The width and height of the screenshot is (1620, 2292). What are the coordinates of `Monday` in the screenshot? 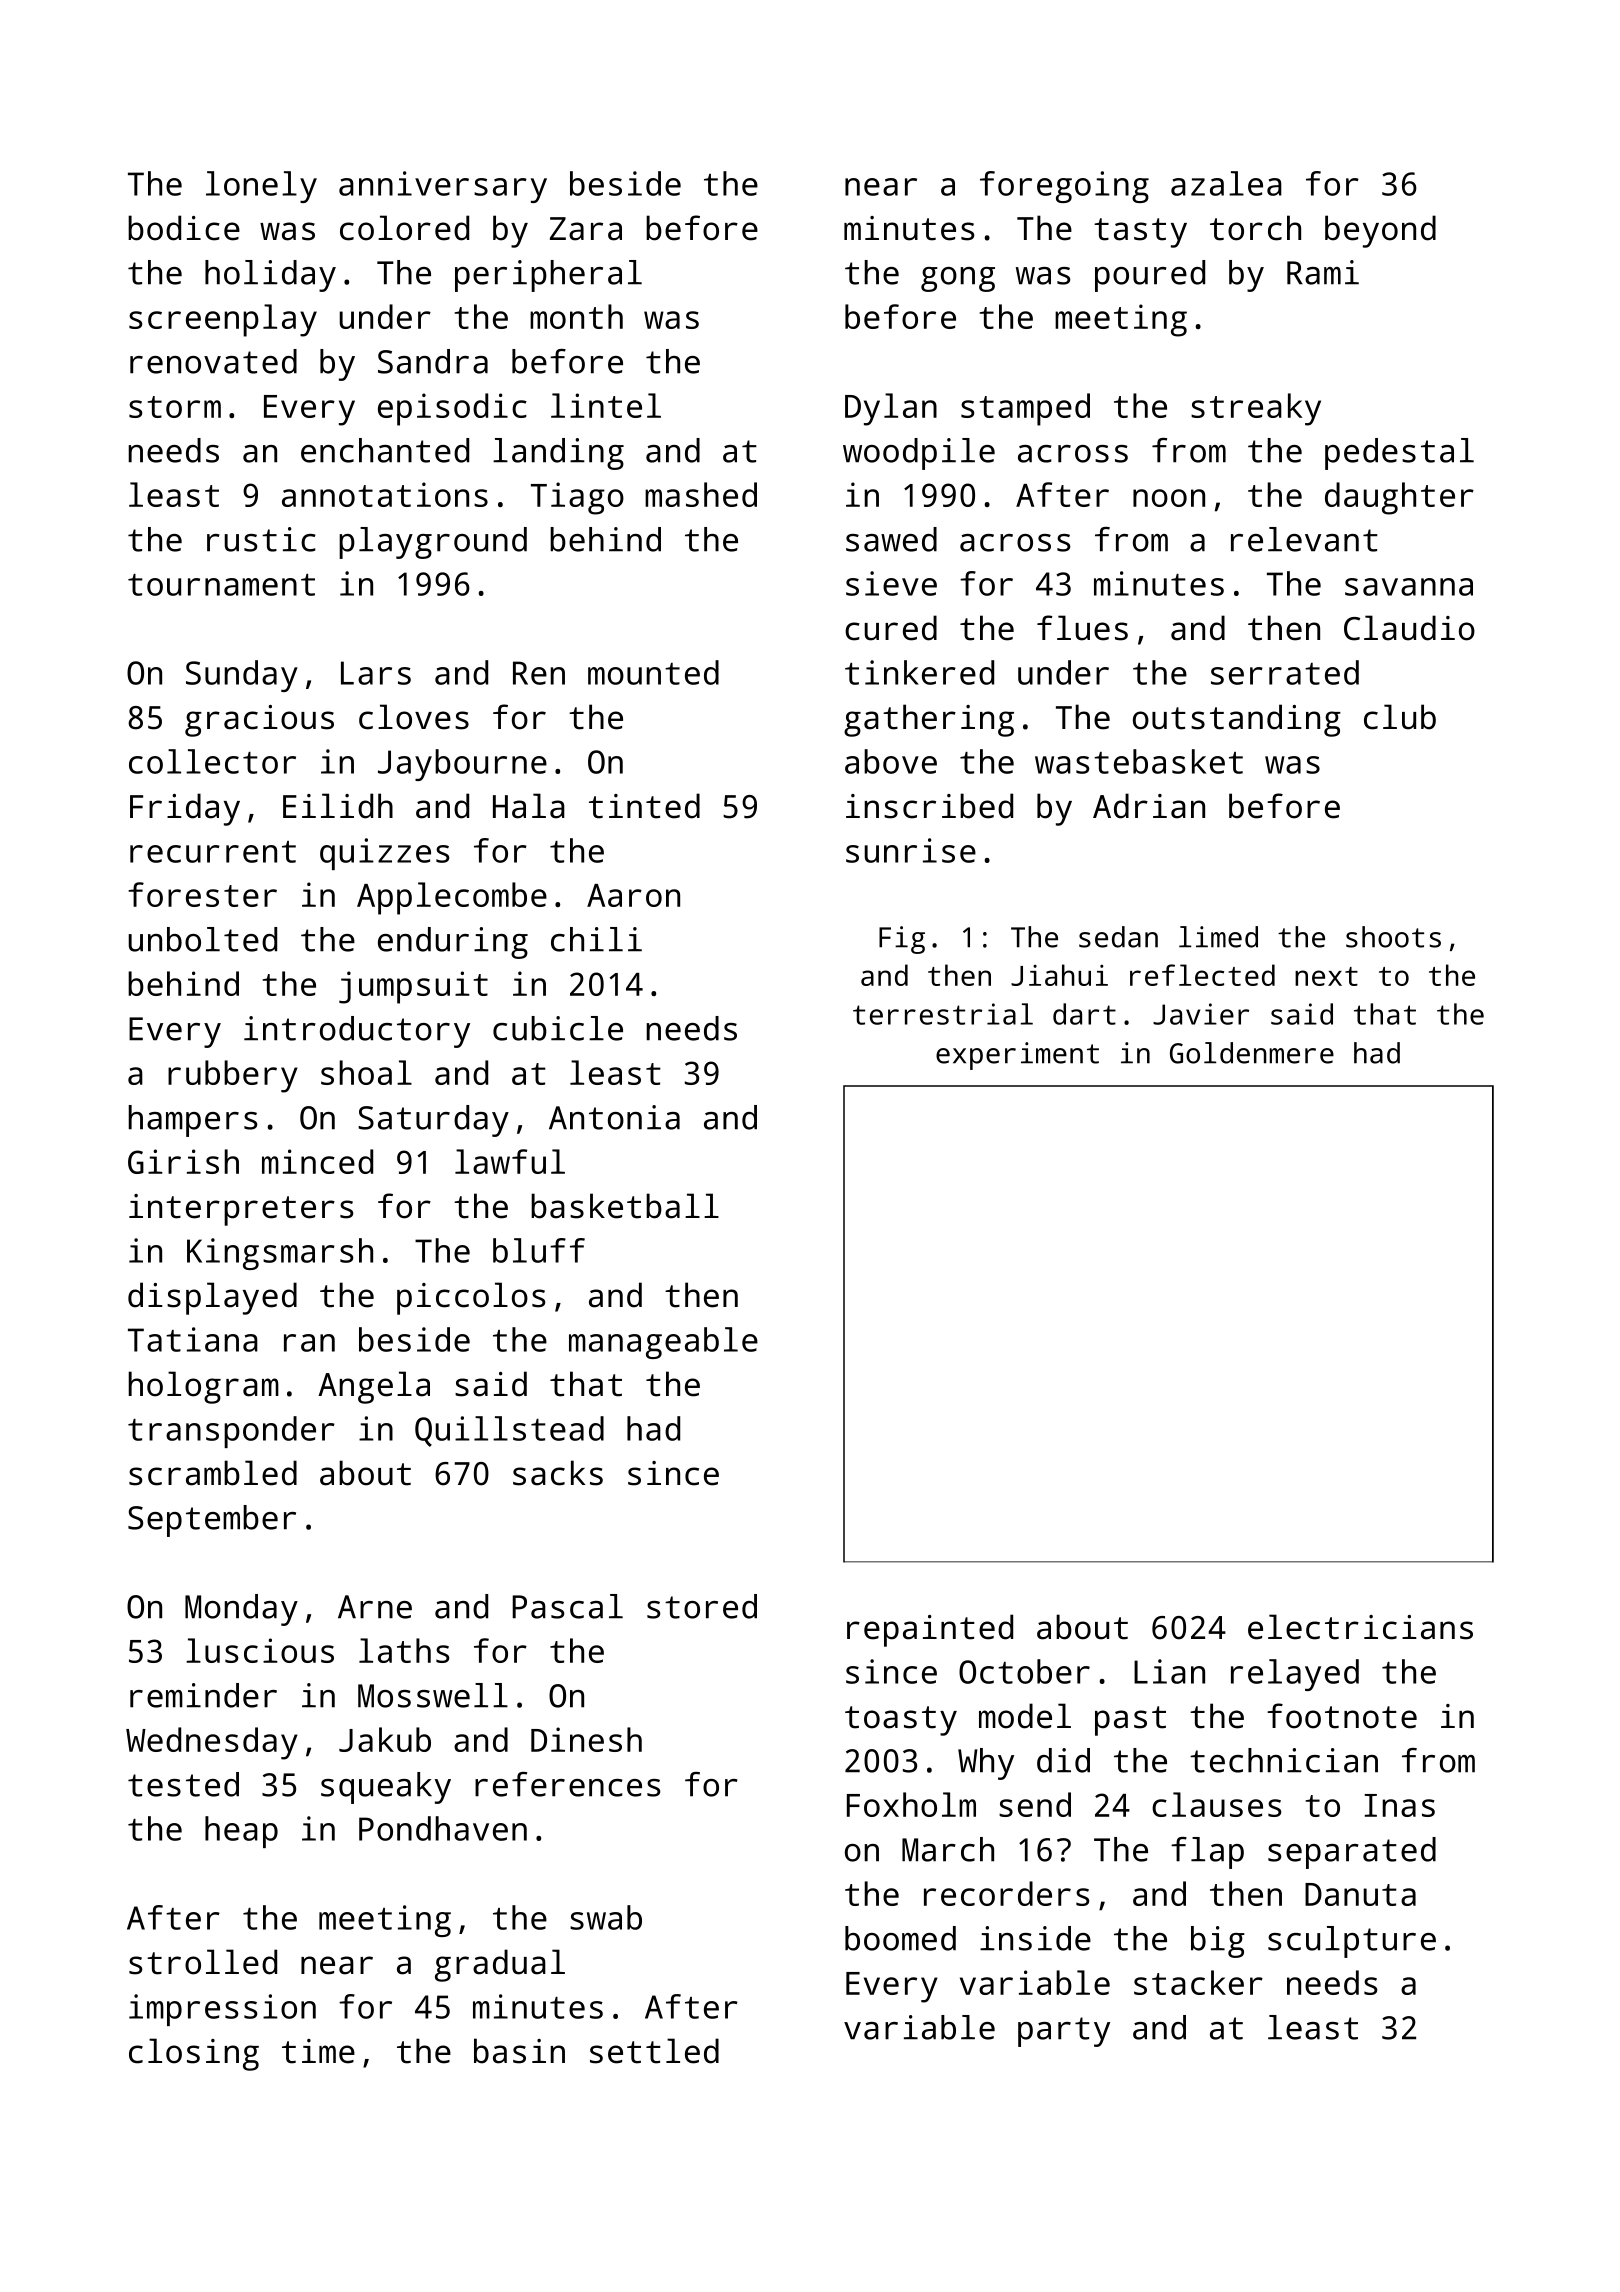 It's located at (241, 1610).
